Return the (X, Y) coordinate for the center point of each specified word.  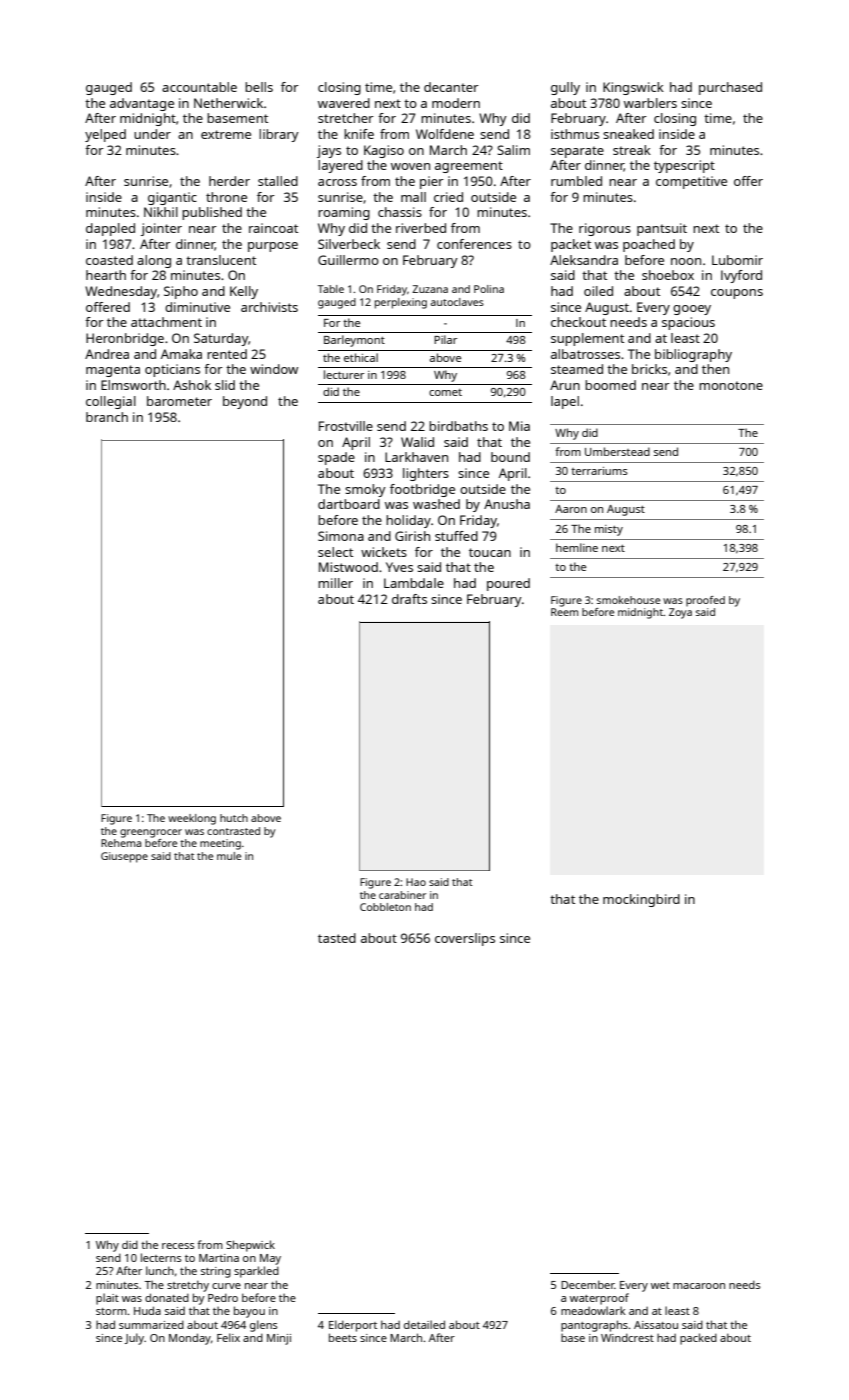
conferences (474, 244)
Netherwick (228, 103)
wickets (384, 552)
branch (107, 417)
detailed (424, 1324)
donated (167, 1297)
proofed (705, 601)
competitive (691, 182)
